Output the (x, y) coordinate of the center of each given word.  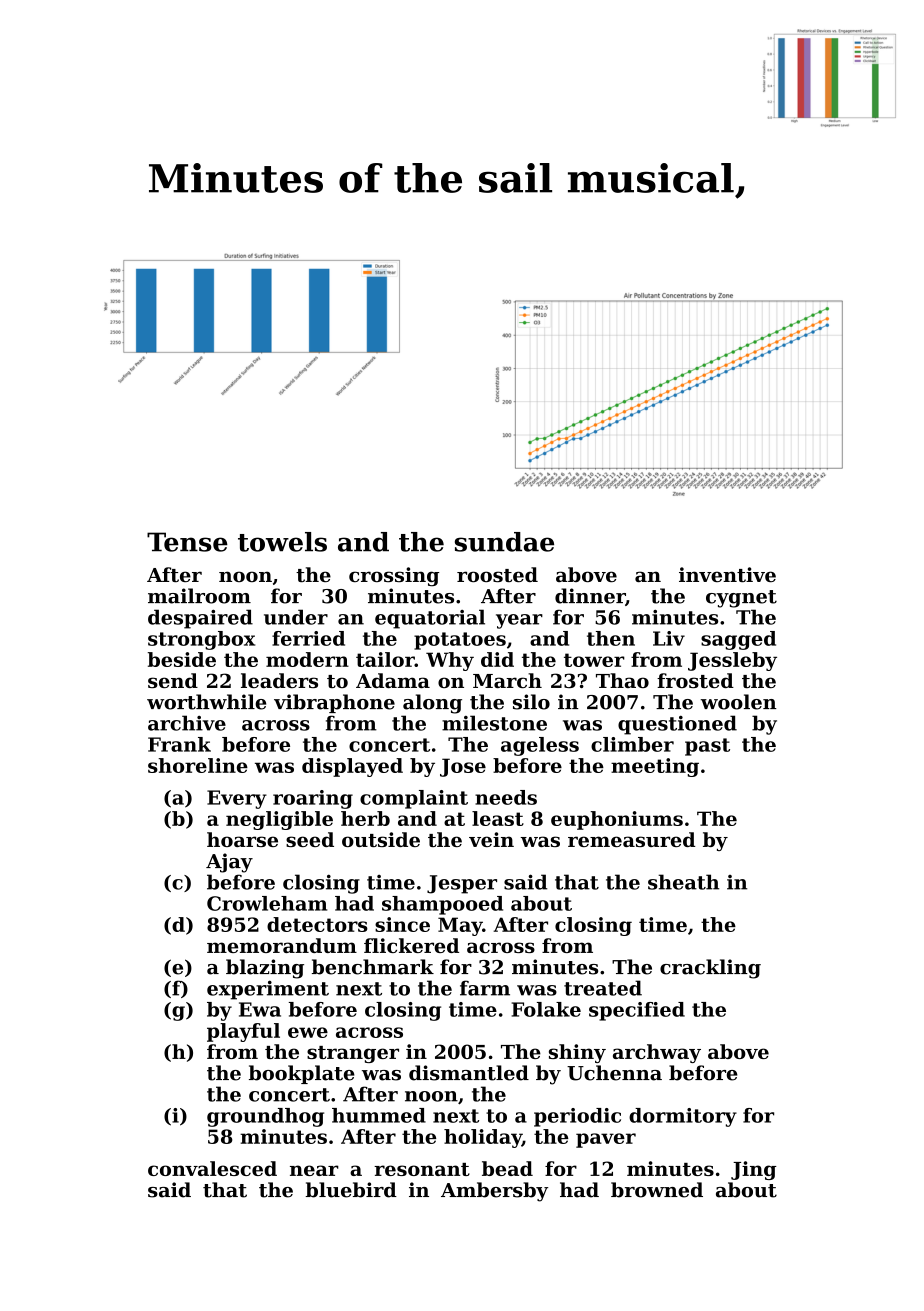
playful (243, 1032)
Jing (754, 1170)
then (611, 638)
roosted (497, 574)
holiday (483, 1138)
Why (450, 661)
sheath (683, 882)
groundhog (265, 1117)
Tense (187, 542)
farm (485, 988)
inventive (727, 574)
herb (365, 818)
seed (310, 839)
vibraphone (334, 703)
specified (637, 1011)
